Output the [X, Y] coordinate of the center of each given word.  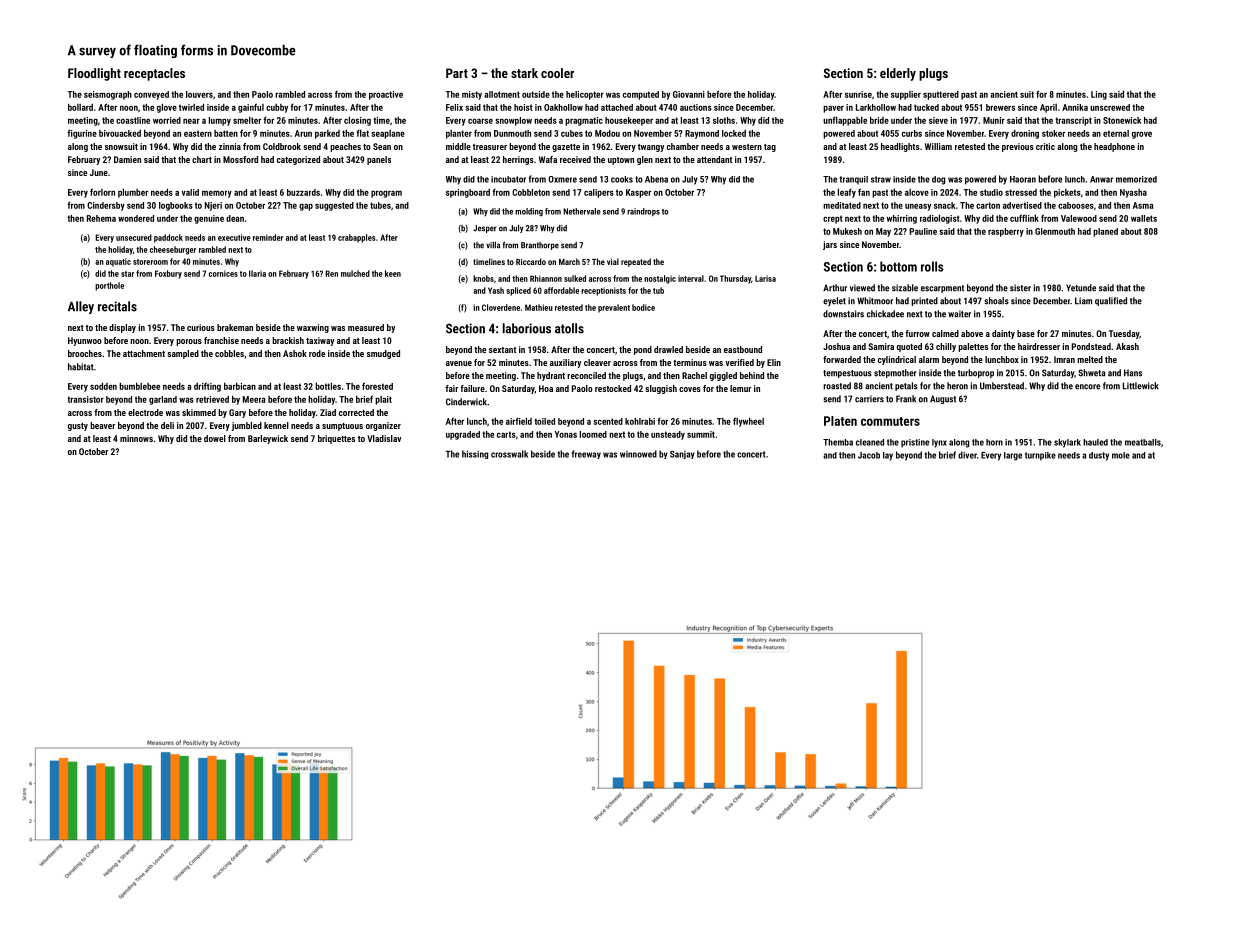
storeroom [150, 262]
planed [1105, 232]
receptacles [154, 74]
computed [641, 95]
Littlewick [1141, 386]
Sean [382, 146]
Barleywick [268, 439]
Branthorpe [540, 246]
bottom [898, 266]
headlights [900, 147]
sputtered [941, 95]
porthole [109, 286]
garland [163, 400]
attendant [714, 159]
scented [608, 421]
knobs [483, 278]
